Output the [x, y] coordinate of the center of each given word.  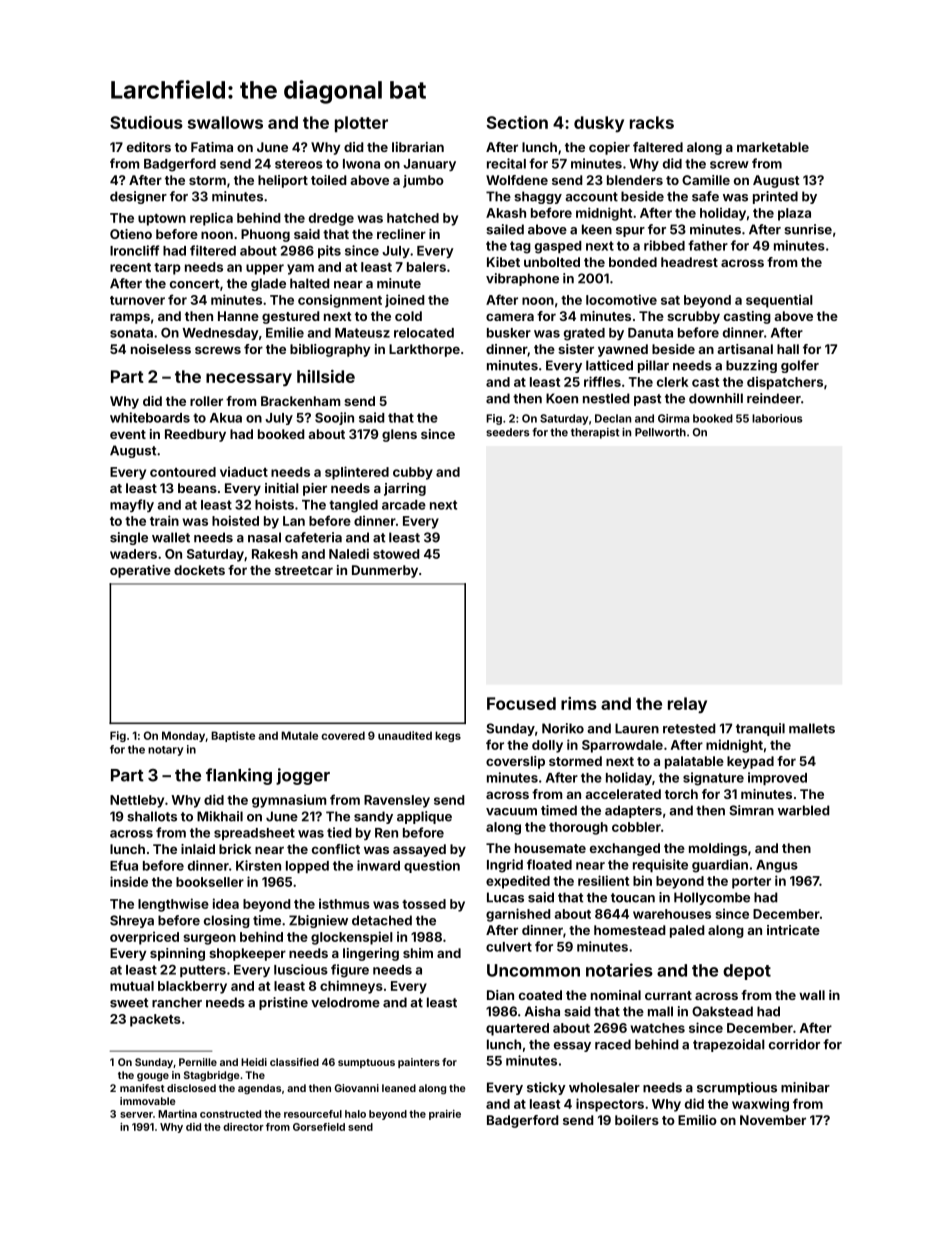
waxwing [760, 1105]
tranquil [760, 729]
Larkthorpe [424, 350]
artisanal [745, 349]
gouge [153, 1077]
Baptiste [233, 736]
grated [584, 334]
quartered [517, 1029]
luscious [301, 969]
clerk [673, 382]
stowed [396, 554]
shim [418, 953]
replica [211, 219]
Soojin [334, 418]
